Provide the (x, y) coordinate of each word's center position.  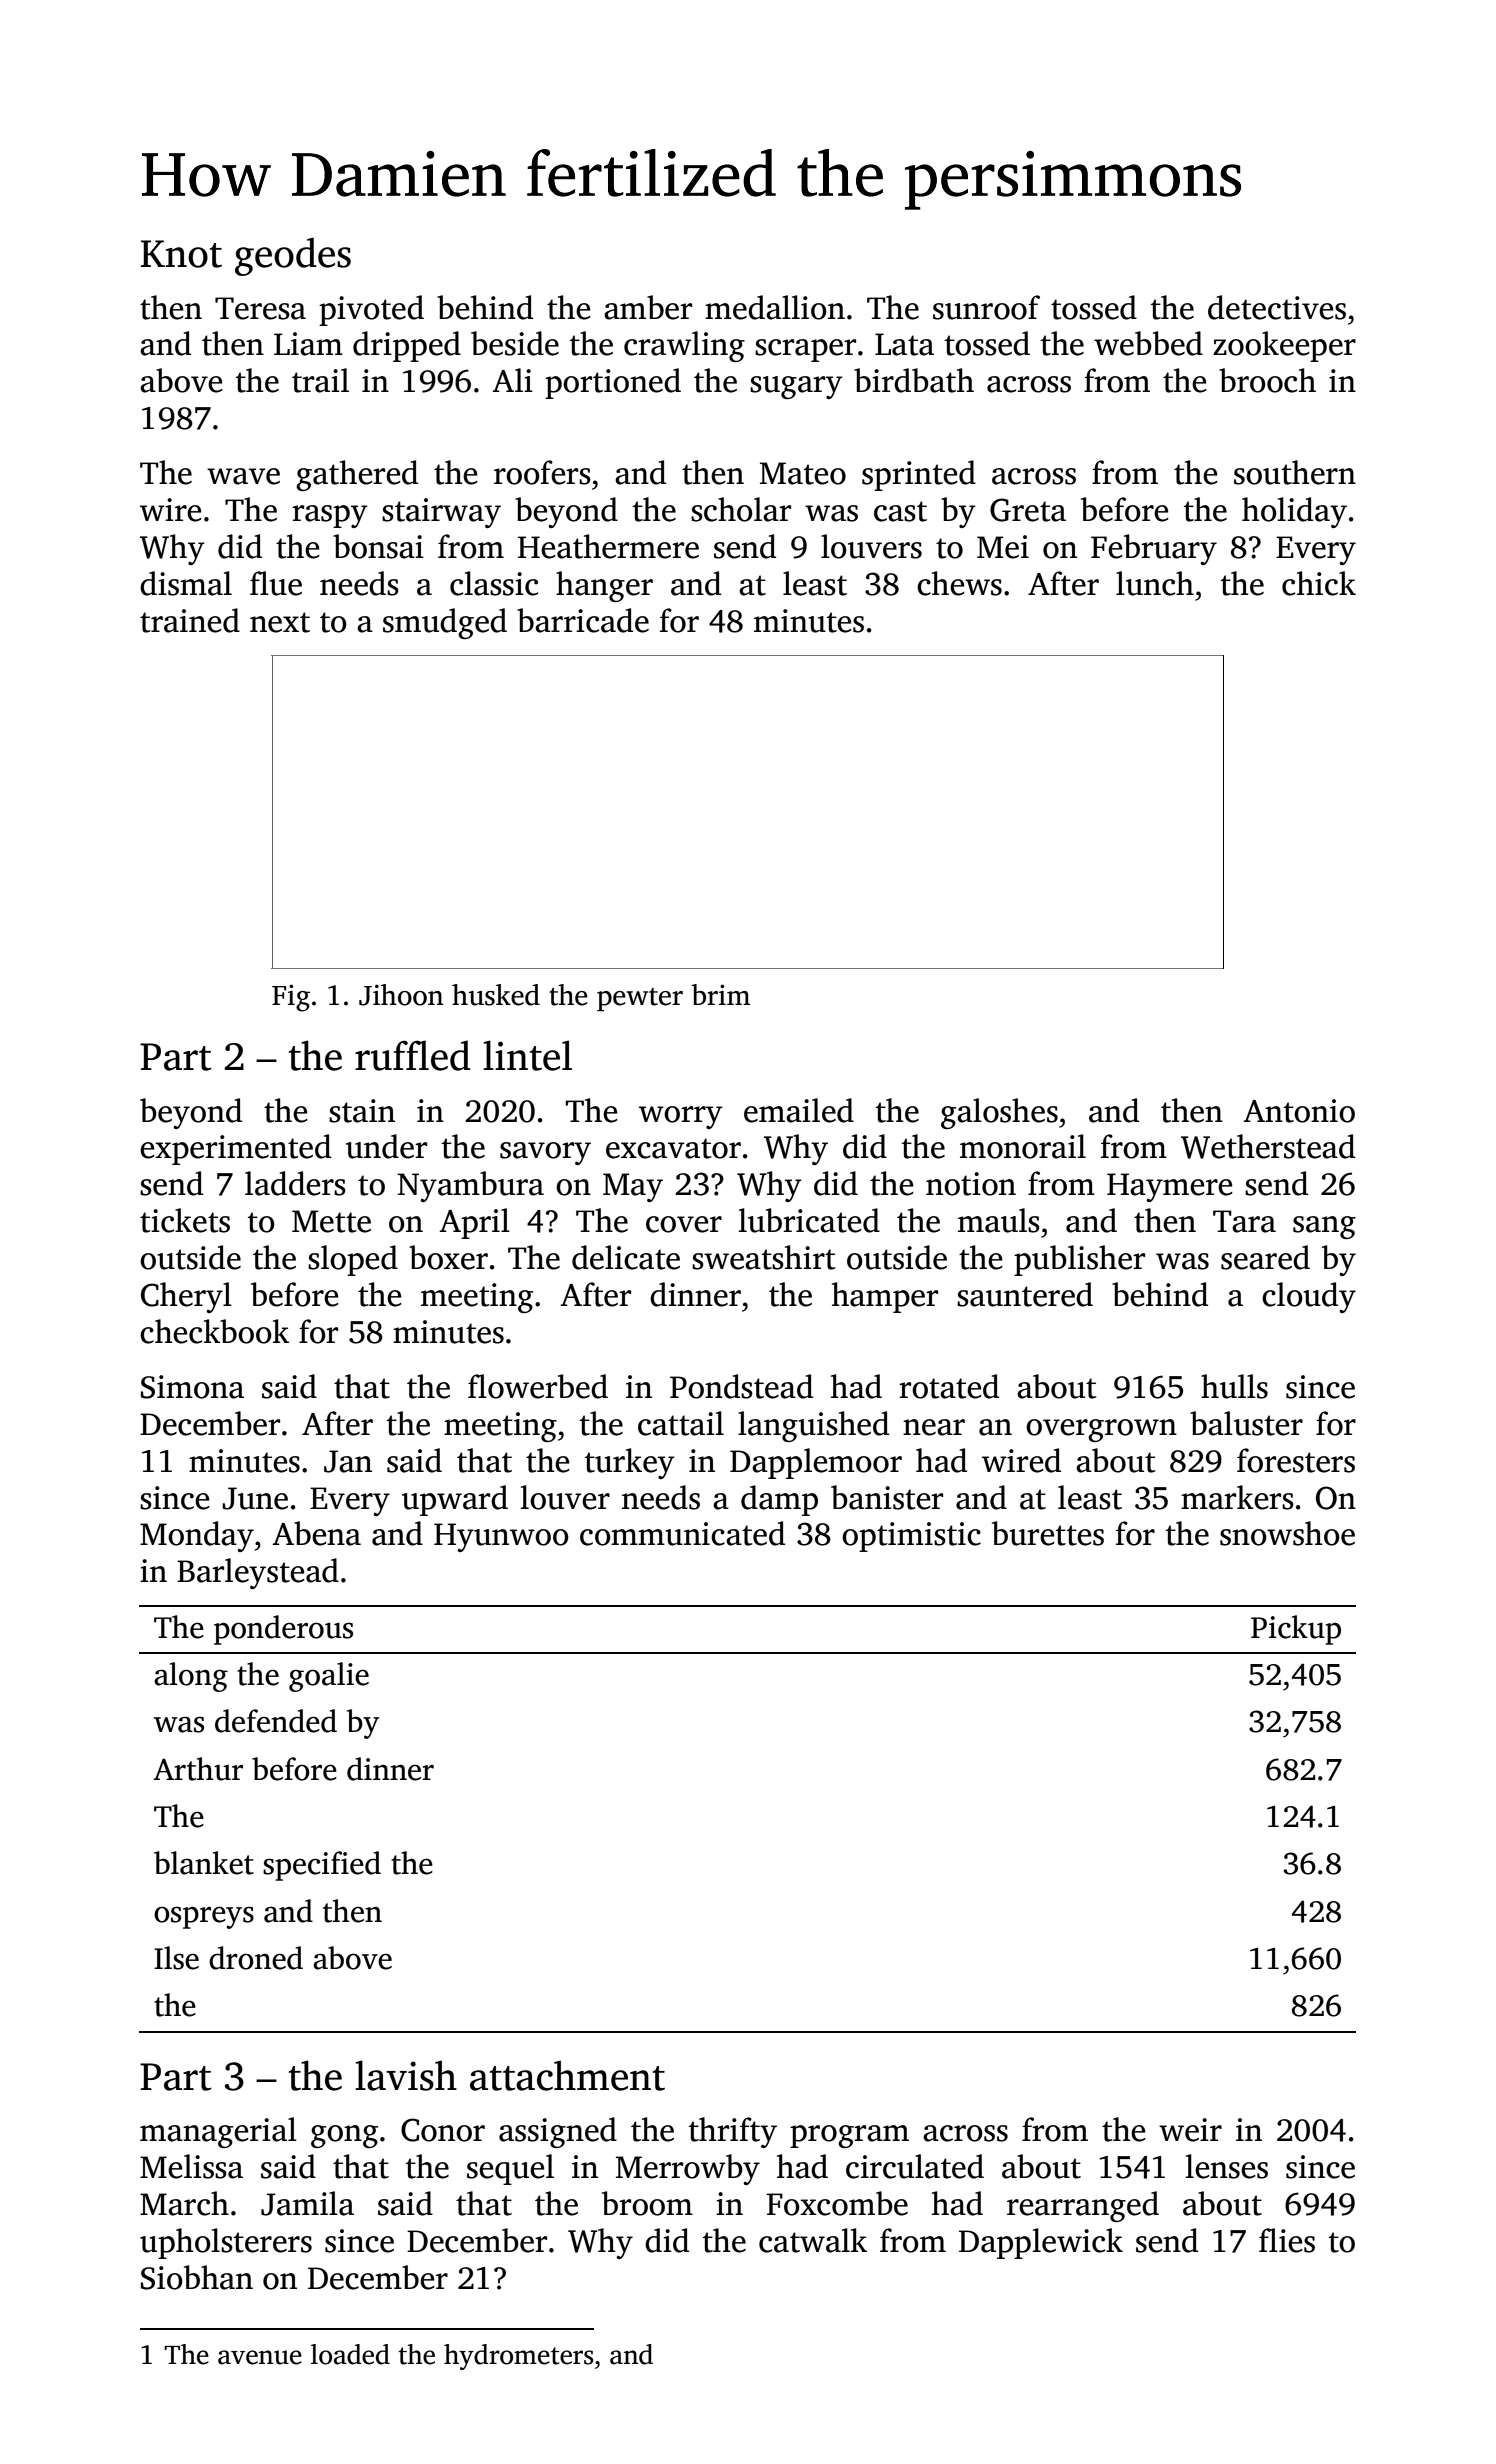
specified (322, 1866)
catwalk (813, 2240)
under (386, 1146)
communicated (682, 1533)
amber (648, 307)
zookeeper (1284, 346)
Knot (181, 254)
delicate (626, 1257)
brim (720, 994)
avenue (260, 2357)
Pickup (1296, 1630)
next (280, 622)
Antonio (1299, 1111)
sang (1324, 1227)
